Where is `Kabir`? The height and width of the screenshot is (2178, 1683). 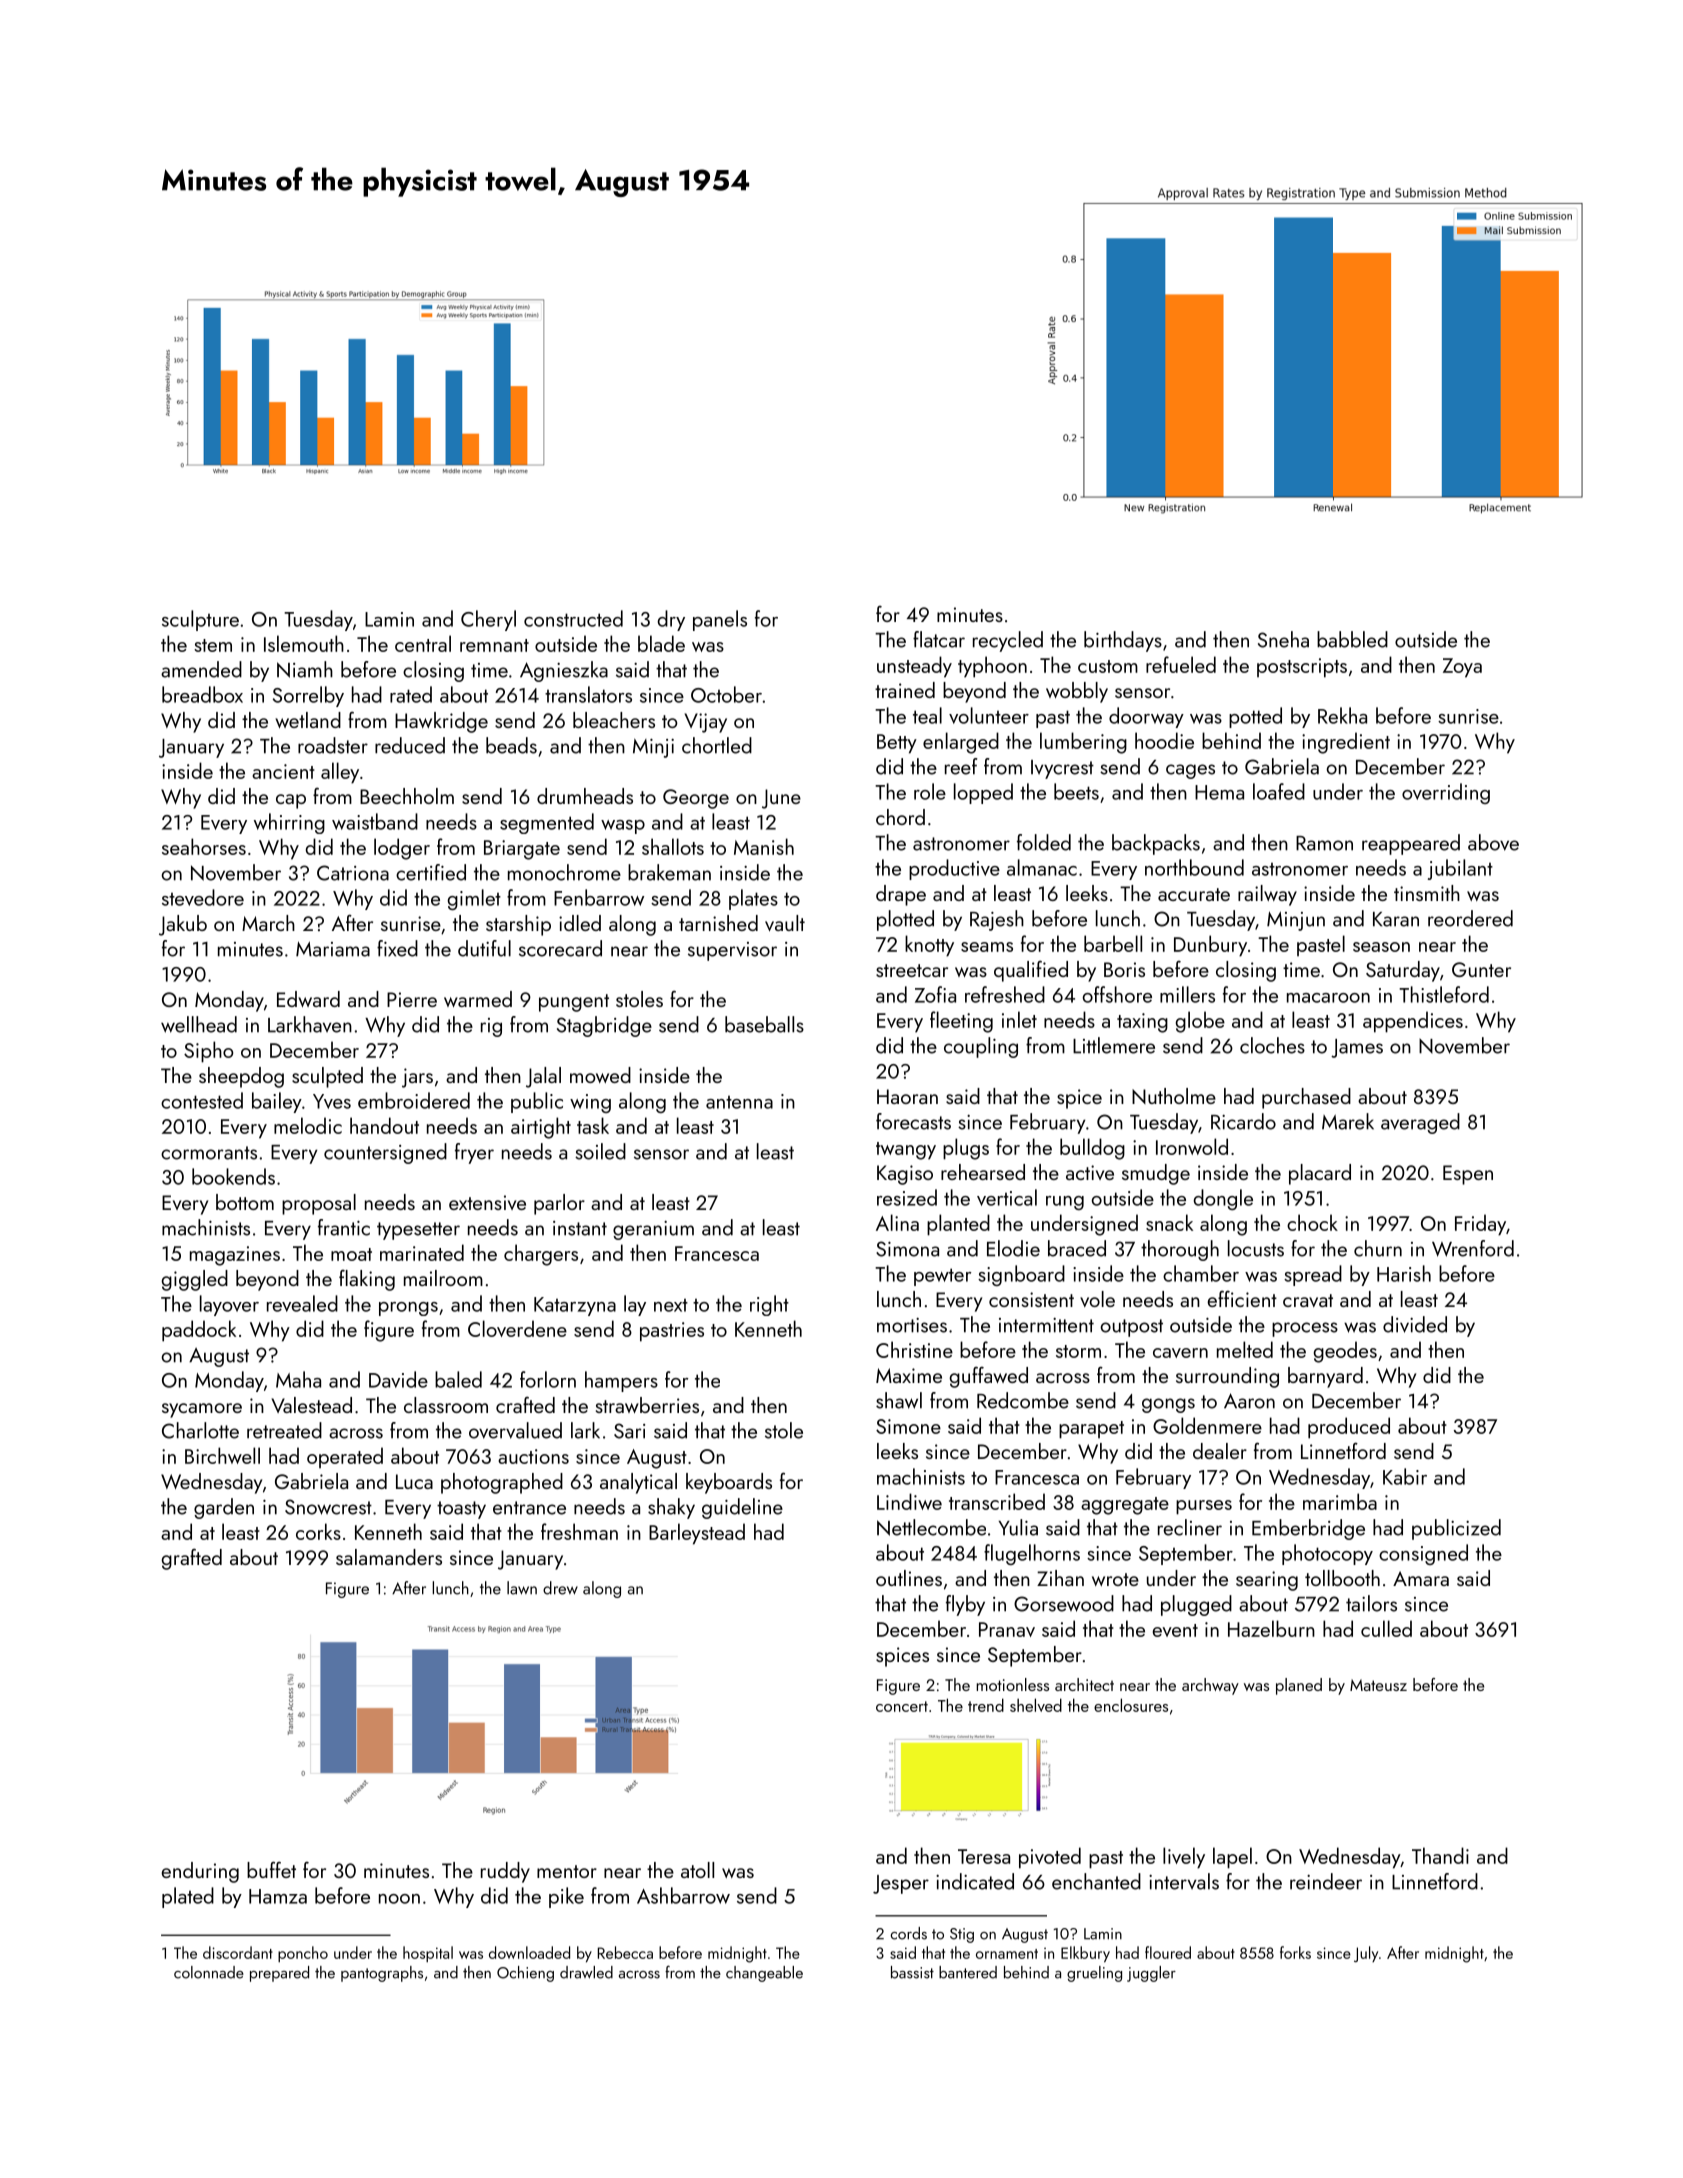 Kabir is located at coordinates (1405, 1476).
